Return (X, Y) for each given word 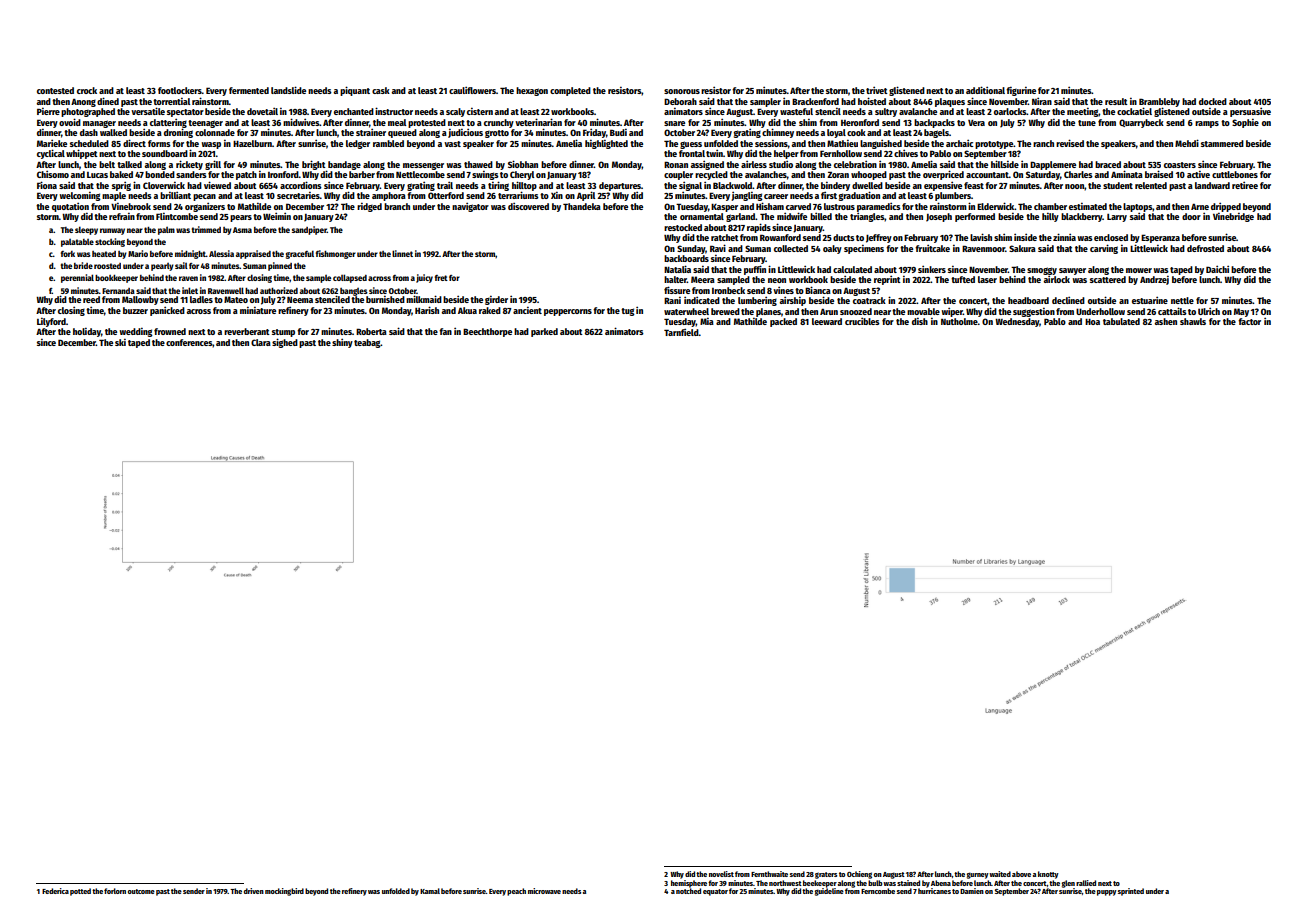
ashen (1166, 321)
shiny (342, 343)
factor (1249, 321)
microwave (544, 891)
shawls (1193, 321)
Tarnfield (681, 332)
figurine (1021, 91)
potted (80, 892)
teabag (367, 343)
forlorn (115, 891)
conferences (189, 342)
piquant (355, 91)
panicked (167, 311)
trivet (877, 90)
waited (1000, 874)
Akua (467, 310)
